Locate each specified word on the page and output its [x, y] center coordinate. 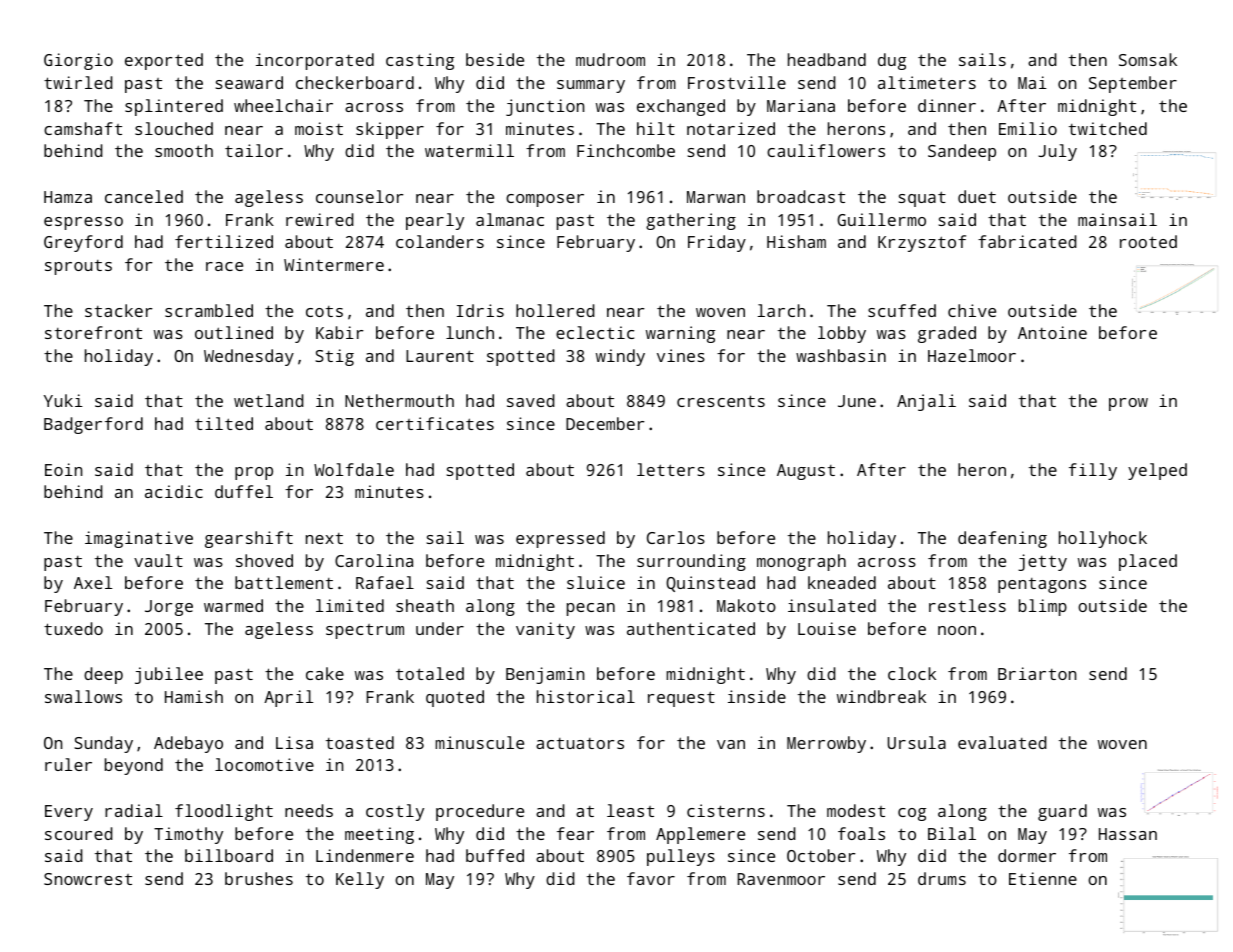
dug [892, 61]
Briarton [1037, 673]
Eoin [63, 469]
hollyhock [1103, 539]
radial [134, 810]
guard [1062, 812]
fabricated [1027, 241]
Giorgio [78, 61]
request [681, 699]
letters [671, 469]
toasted [360, 742]
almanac [510, 219]
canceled [144, 196]
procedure [480, 812]
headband [827, 59]
